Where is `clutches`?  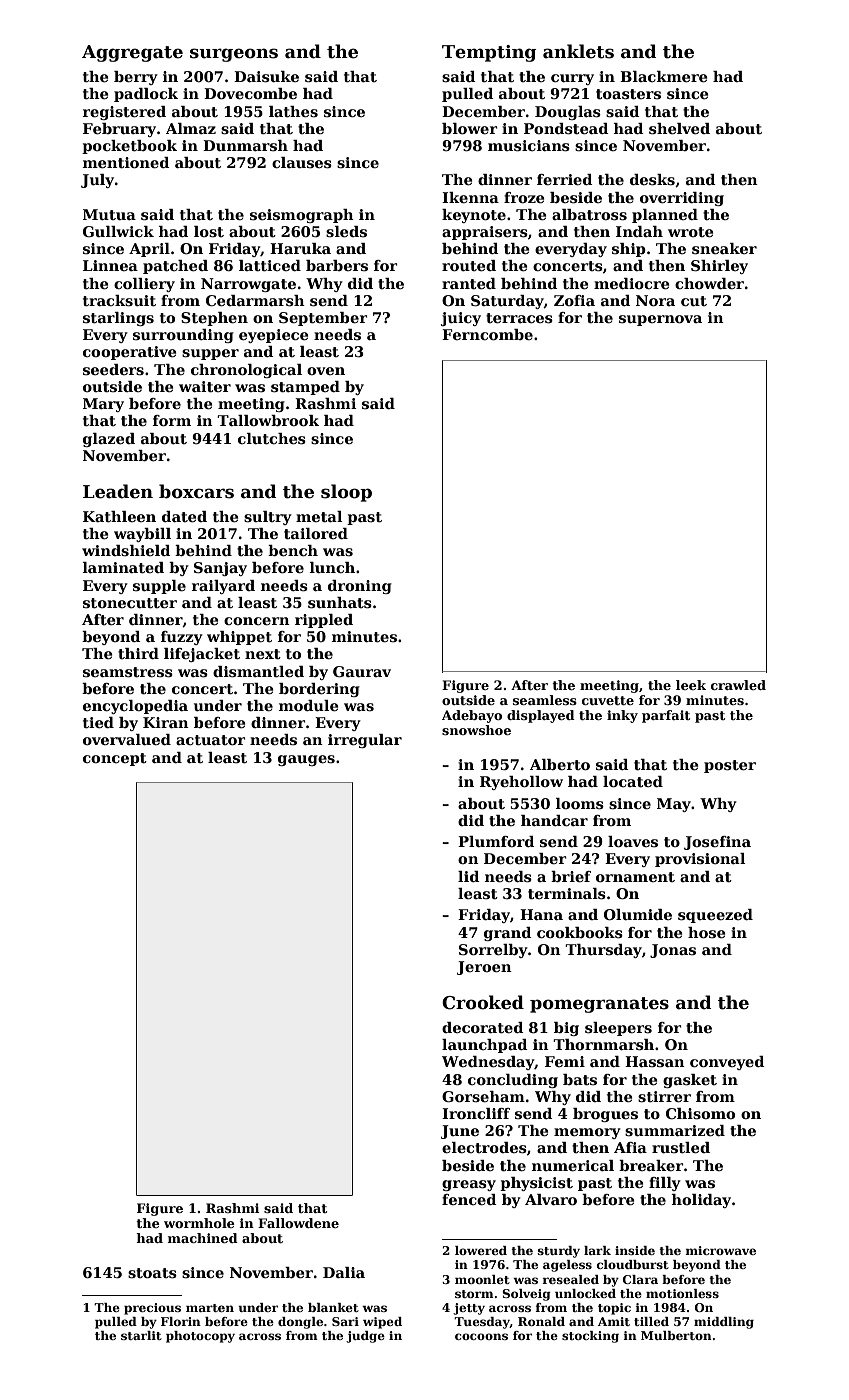 clutches is located at coordinates (272, 439).
